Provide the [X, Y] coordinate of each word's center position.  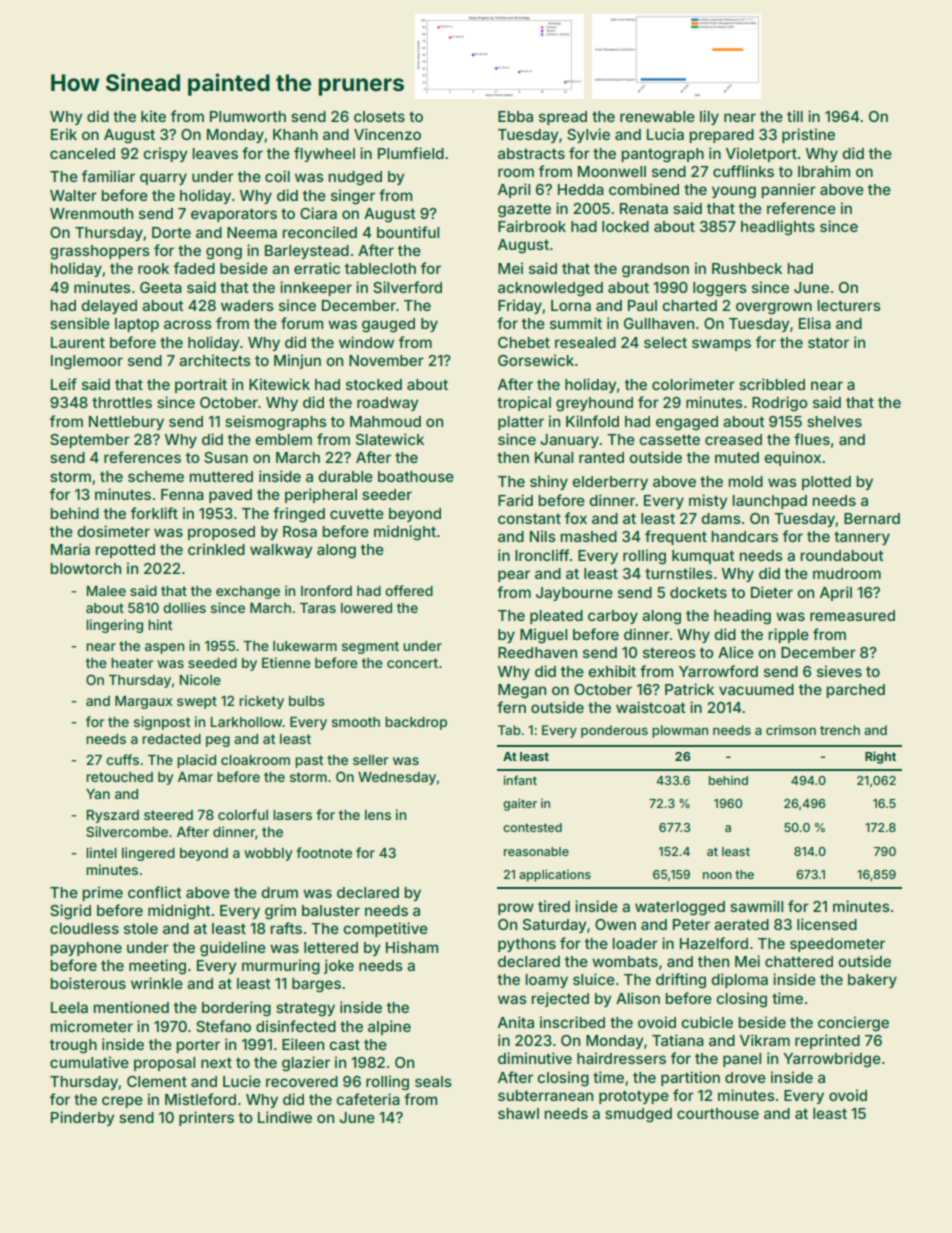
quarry [163, 179]
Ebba [515, 116]
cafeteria [368, 1099]
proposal [164, 1064]
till [795, 116]
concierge [853, 1024]
